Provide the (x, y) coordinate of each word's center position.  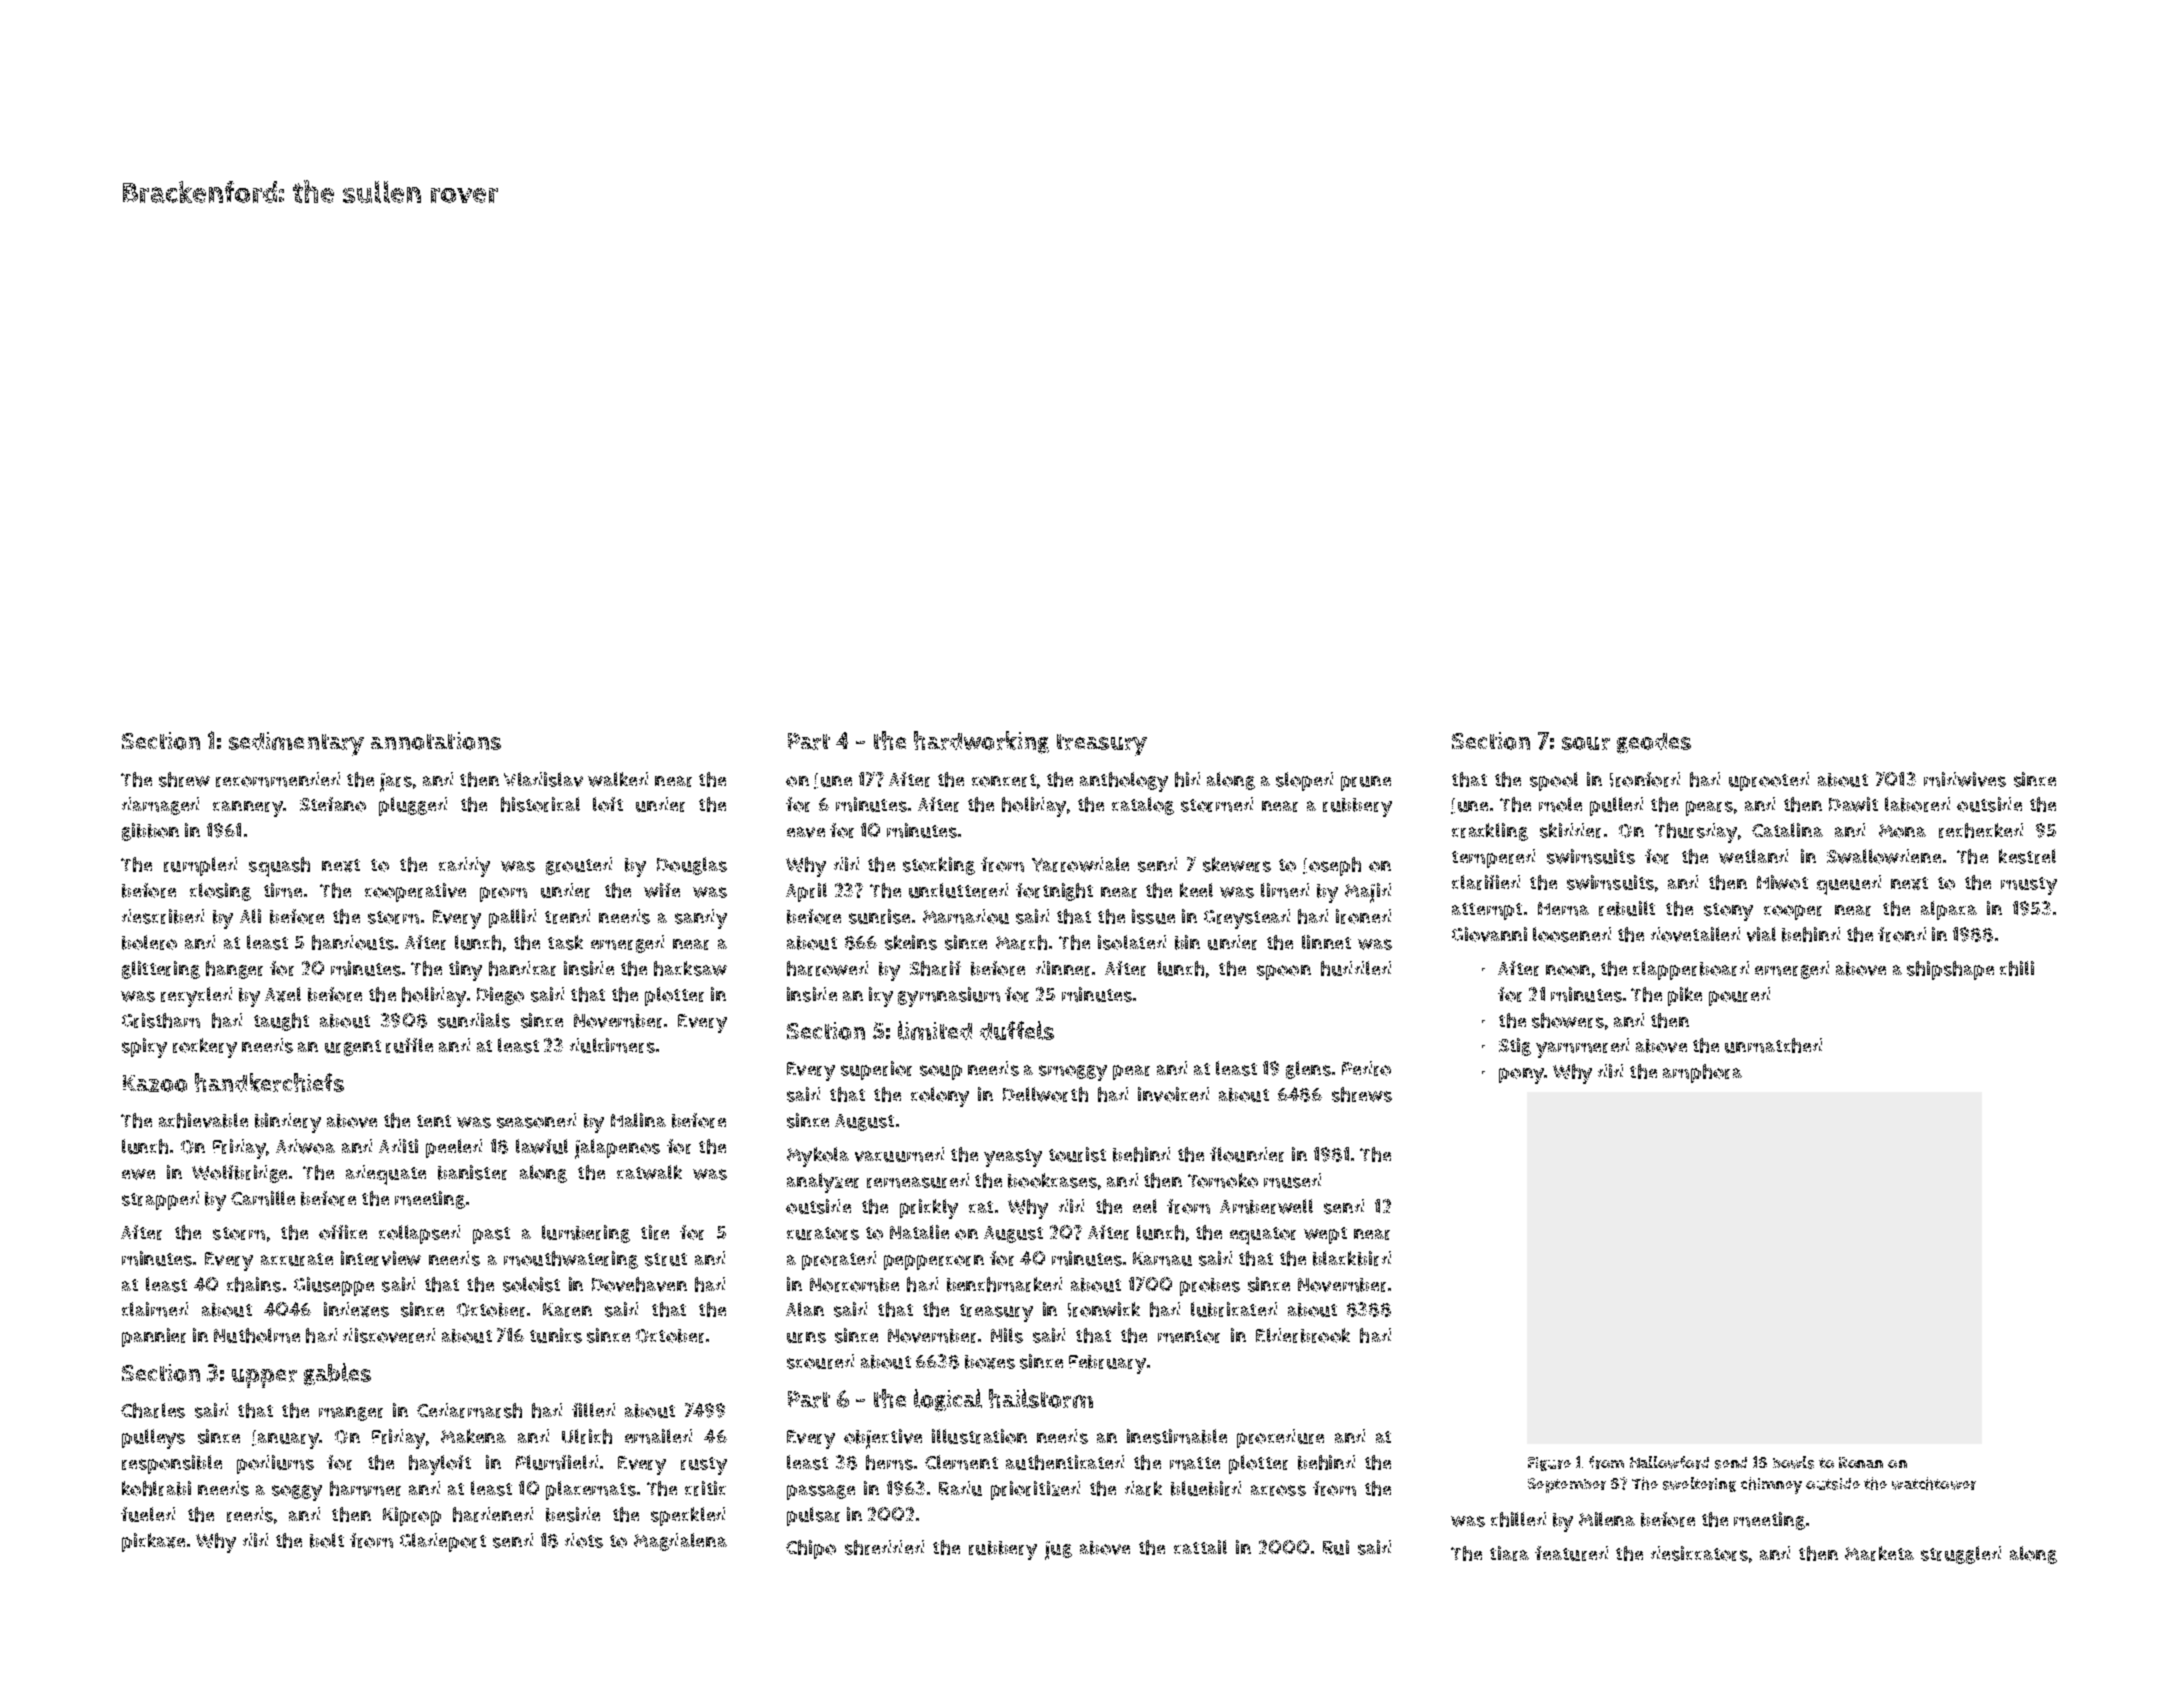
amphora (1702, 1073)
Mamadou (966, 916)
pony (1521, 1076)
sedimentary (296, 744)
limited (935, 1030)
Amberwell (1266, 1206)
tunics (556, 1335)
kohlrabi (156, 1488)
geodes (1654, 743)
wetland (1753, 856)
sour (1586, 743)
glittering (161, 970)
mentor (1189, 1336)
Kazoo (155, 1083)
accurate (297, 1259)
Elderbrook (1303, 1335)
